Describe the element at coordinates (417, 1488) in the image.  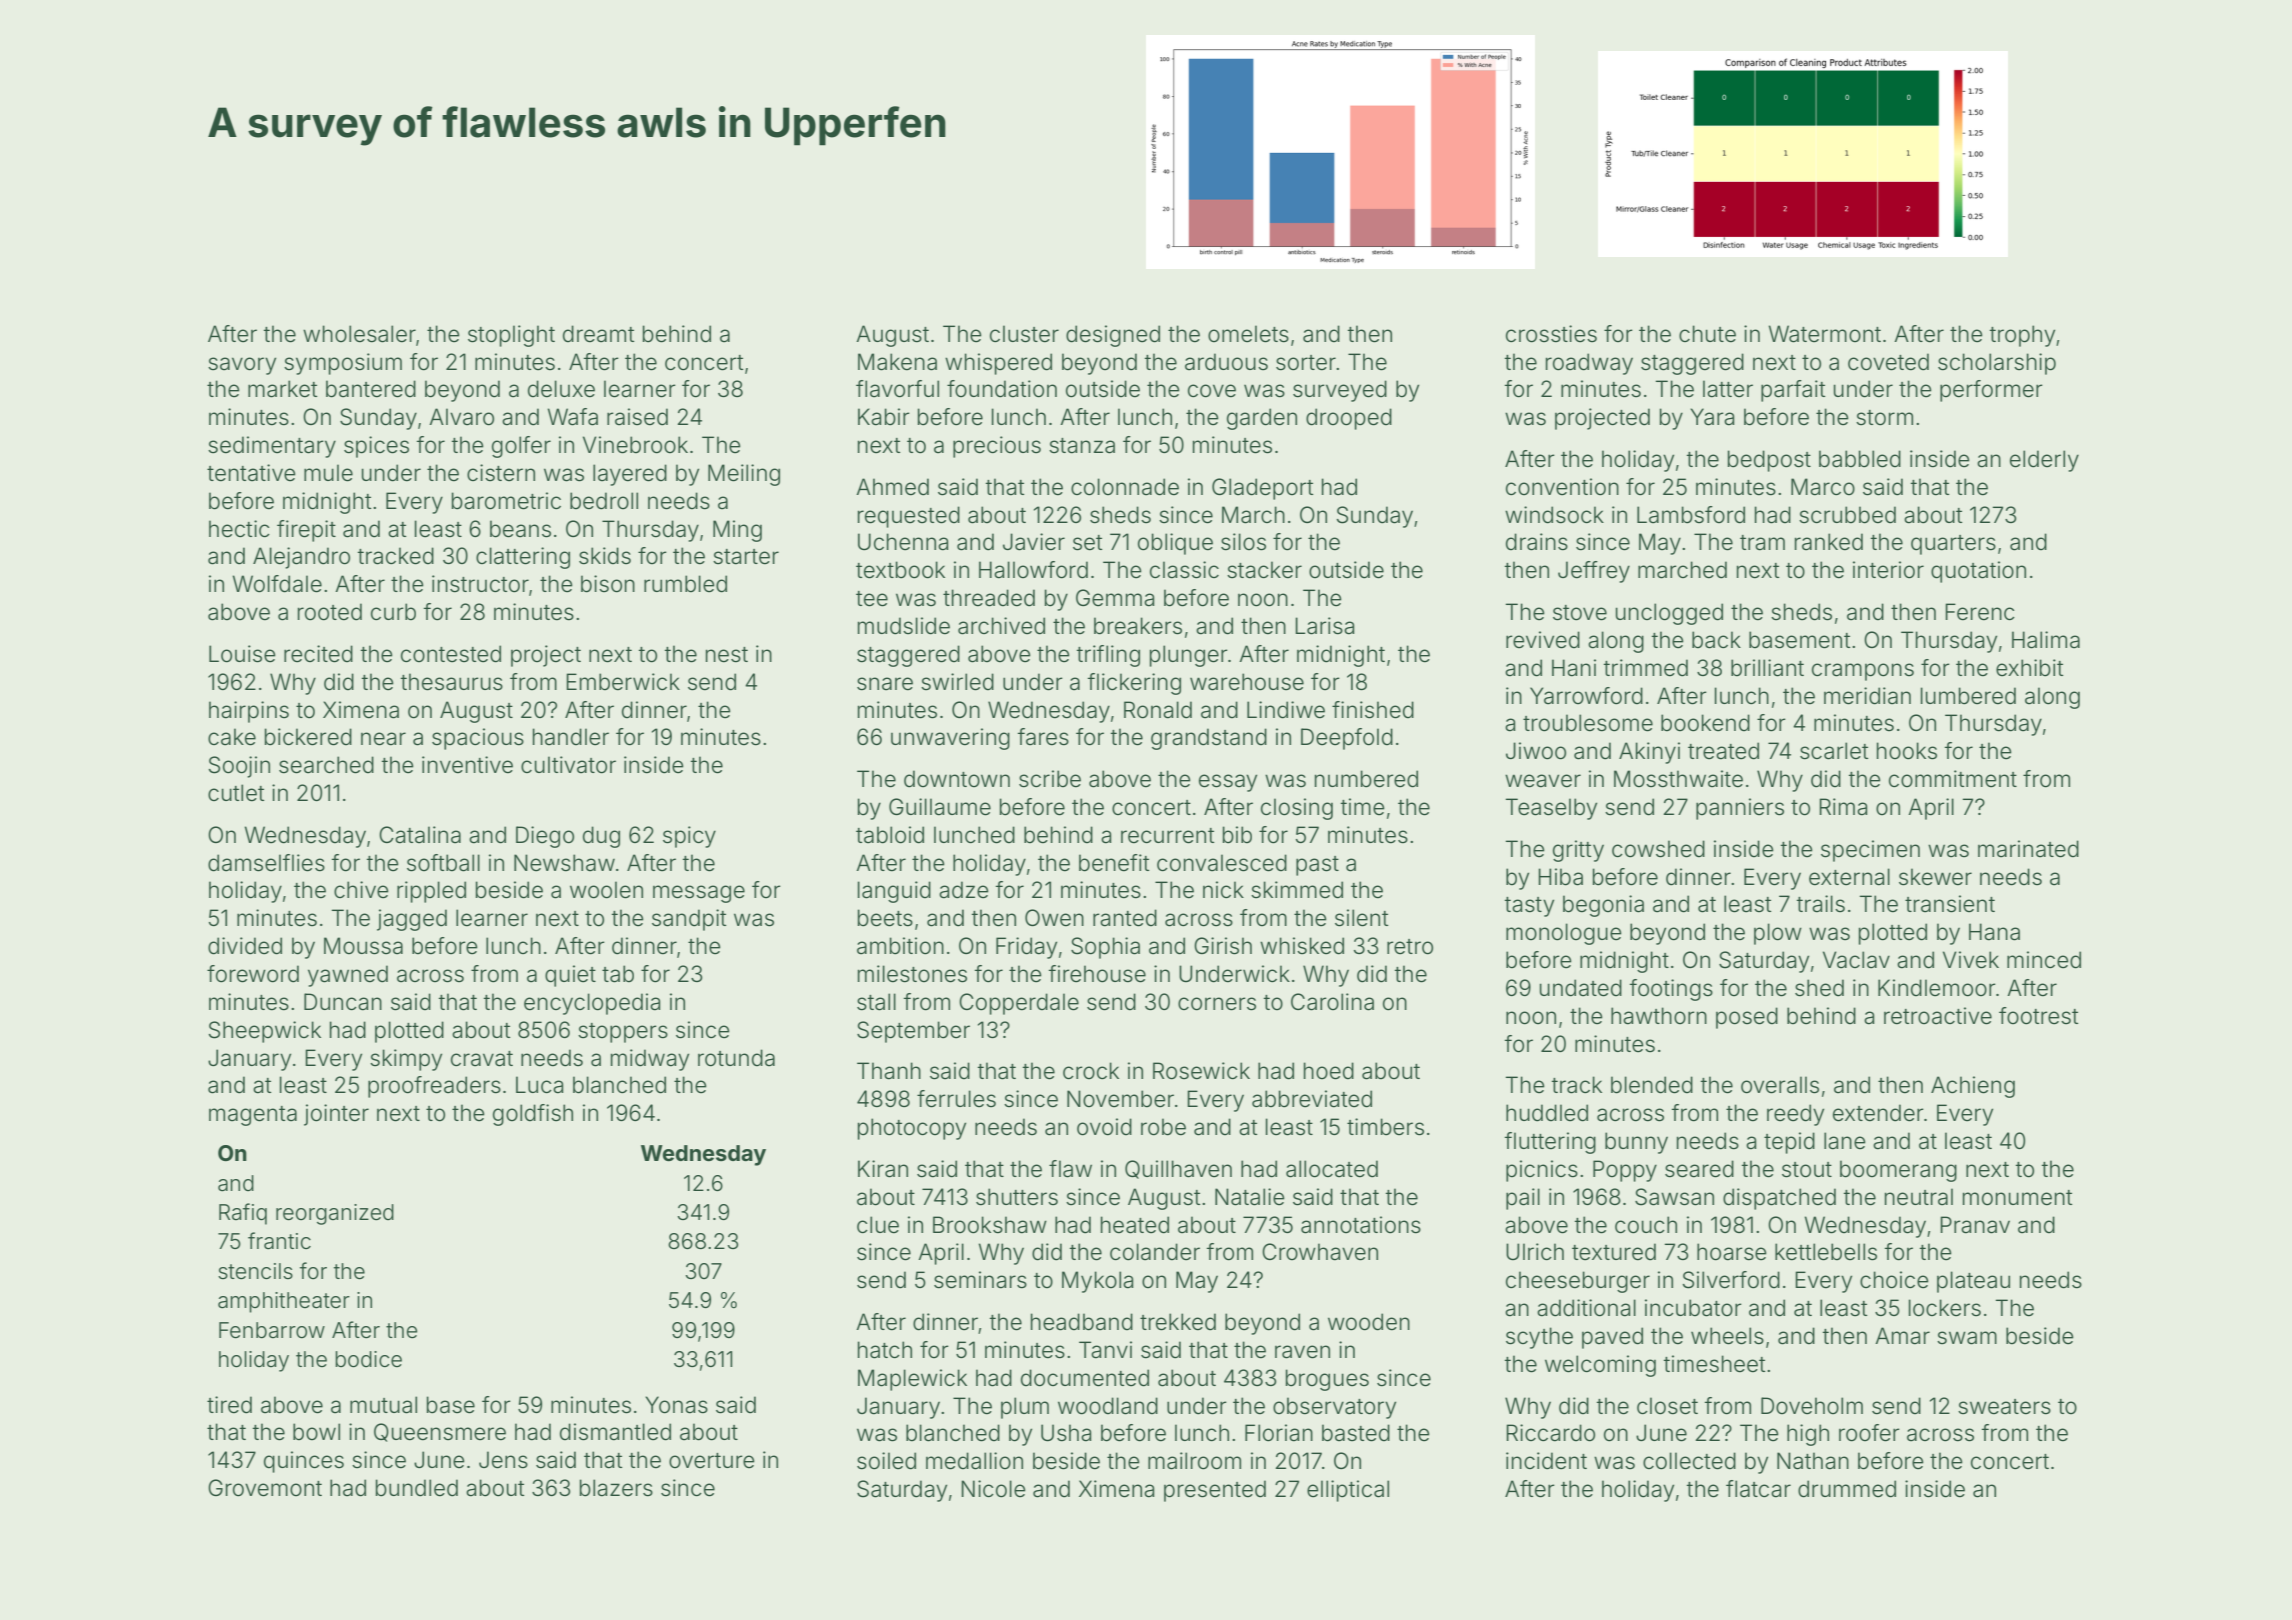
I see `bundled` at that location.
